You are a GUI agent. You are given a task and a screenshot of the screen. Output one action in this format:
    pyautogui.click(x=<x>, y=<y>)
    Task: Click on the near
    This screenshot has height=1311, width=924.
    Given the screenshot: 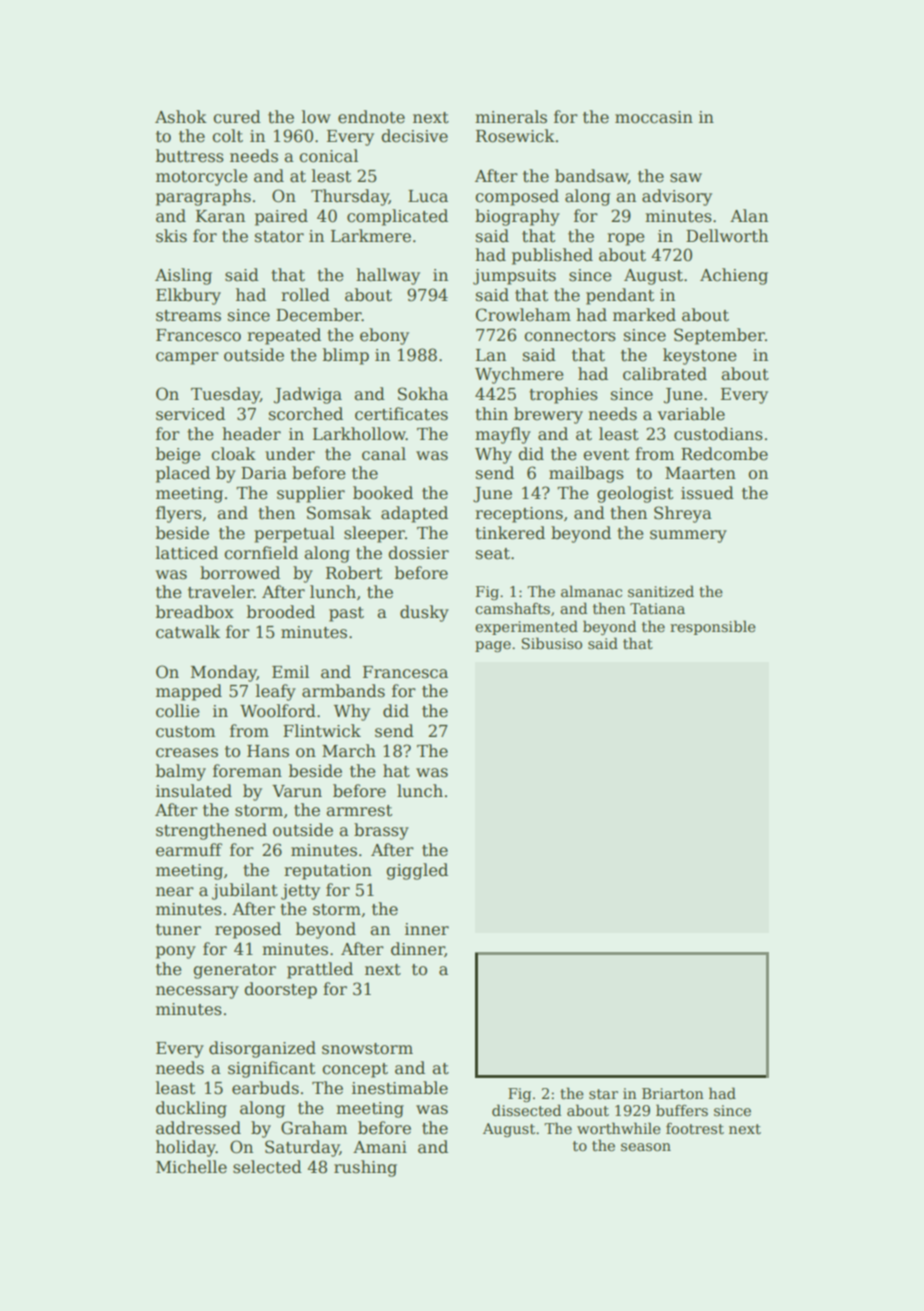 What is the action you would take?
    pyautogui.click(x=175, y=892)
